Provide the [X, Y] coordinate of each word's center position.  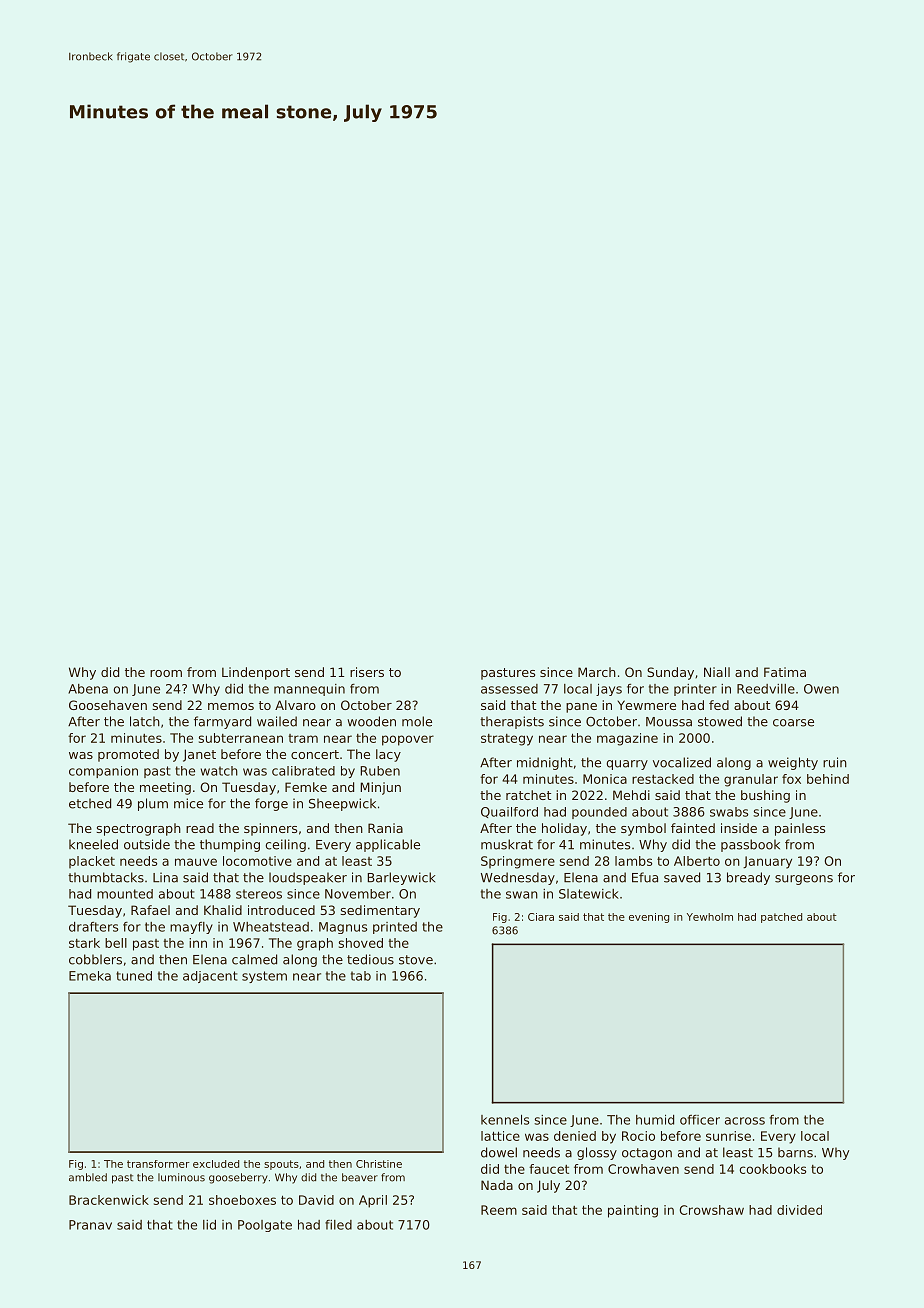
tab [361, 976]
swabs [729, 812]
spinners [270, 829]
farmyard [222, 722]
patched [781, 918]
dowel [499, 1152]
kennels [505, 1120]
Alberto [697, 861]
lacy [388, 755]
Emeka [90, 976]
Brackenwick [109, 1200]
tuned [134, 976]
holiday [564, 829]
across [745, 1121]
